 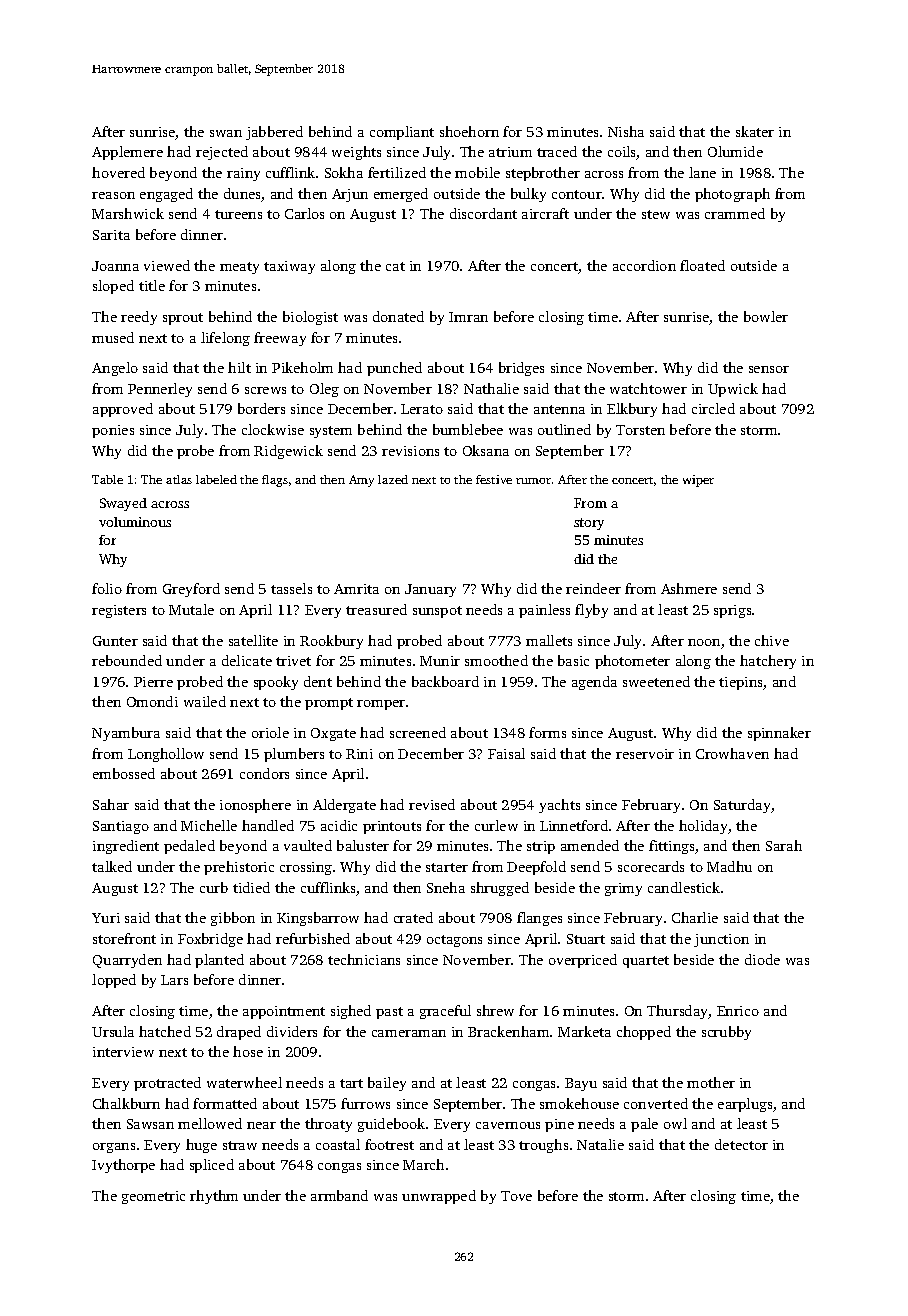 What do you see at coordinates (626, 131) in the page?
I see `Nisha` at bounding box center [626, 131].
